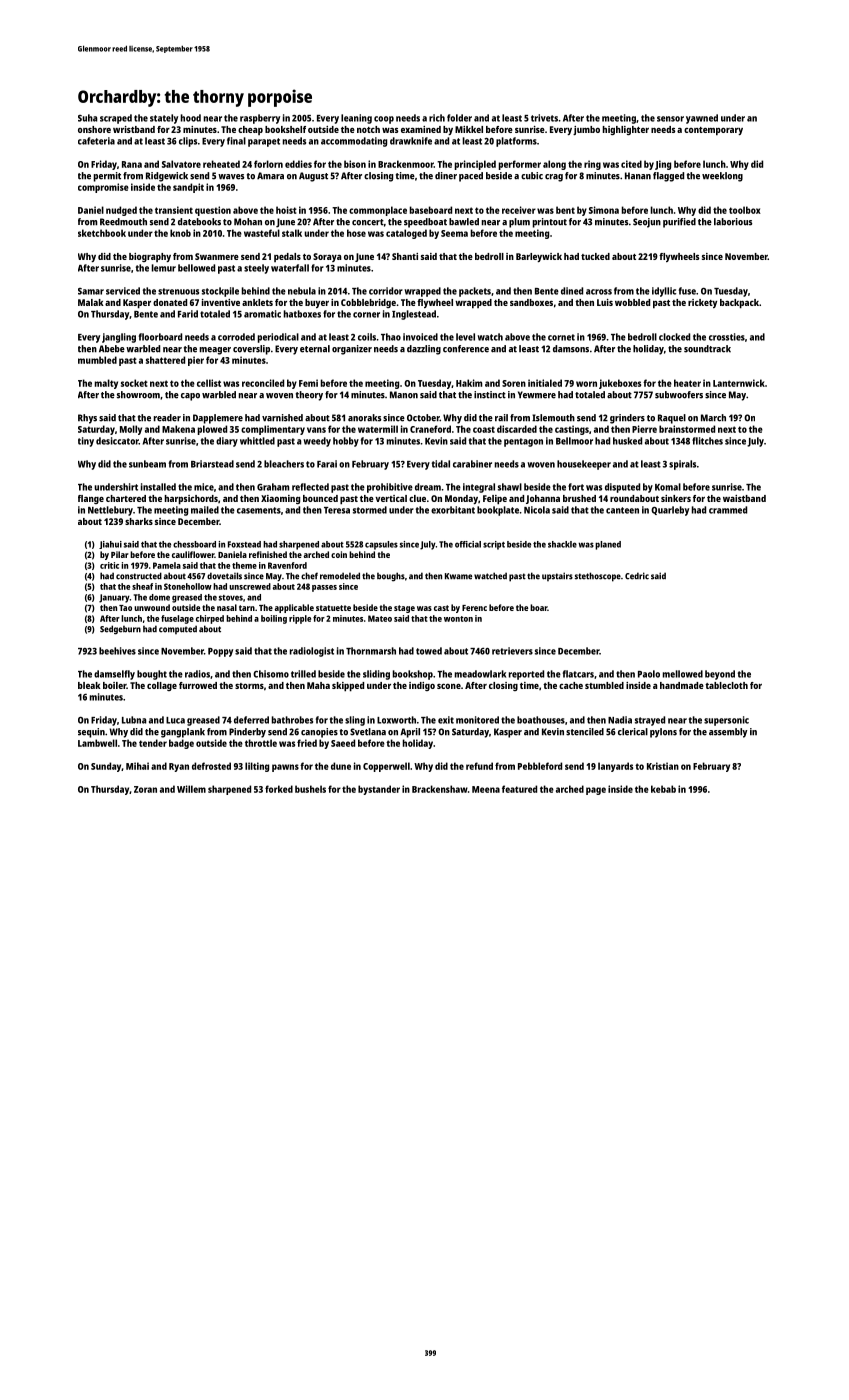 The width and height of the document is (849, 1400). I want to click on grinders, so click(627, 419).
